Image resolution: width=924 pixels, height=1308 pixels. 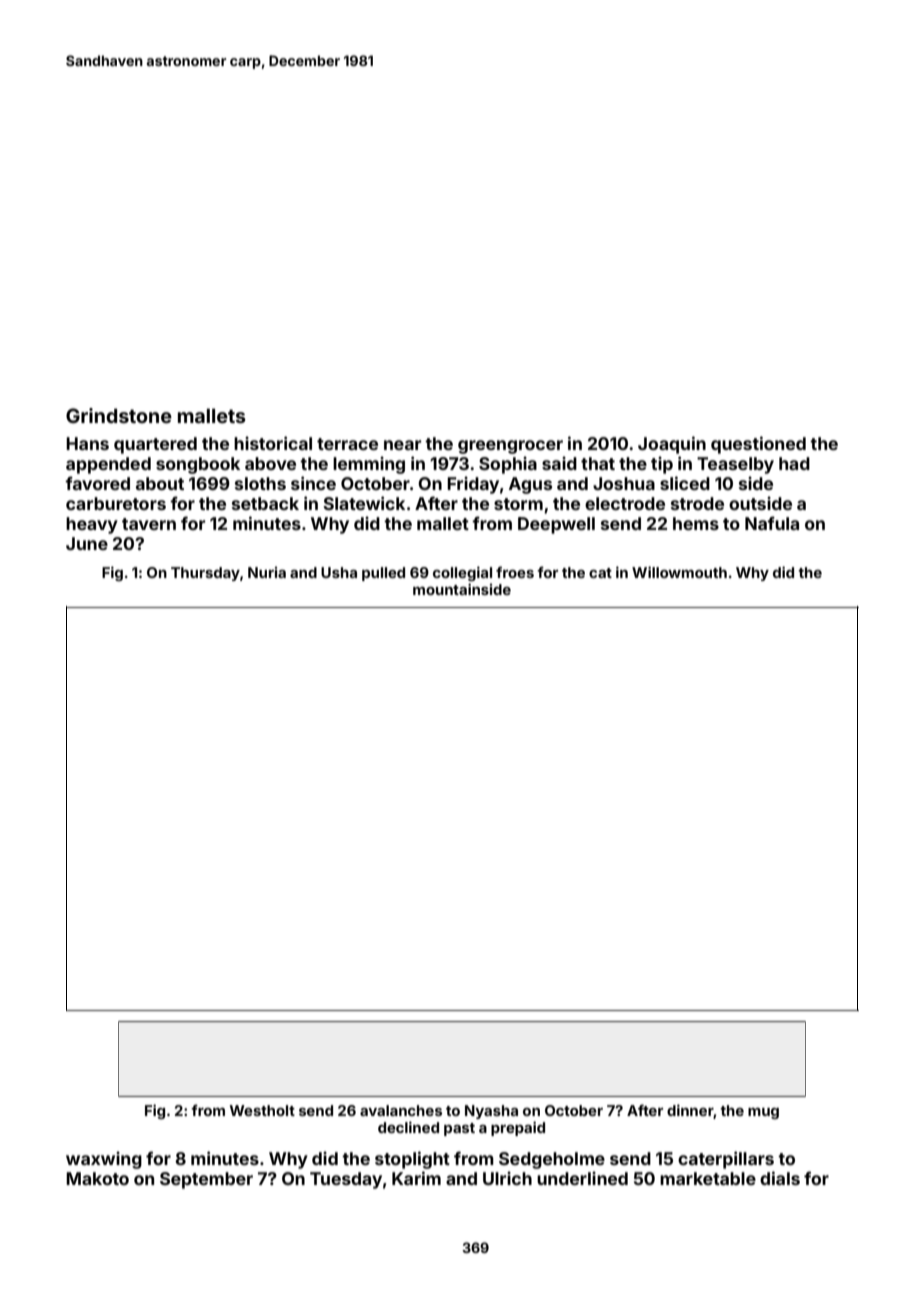 I want to click on Grindstone, so click(x=119, y=415).
